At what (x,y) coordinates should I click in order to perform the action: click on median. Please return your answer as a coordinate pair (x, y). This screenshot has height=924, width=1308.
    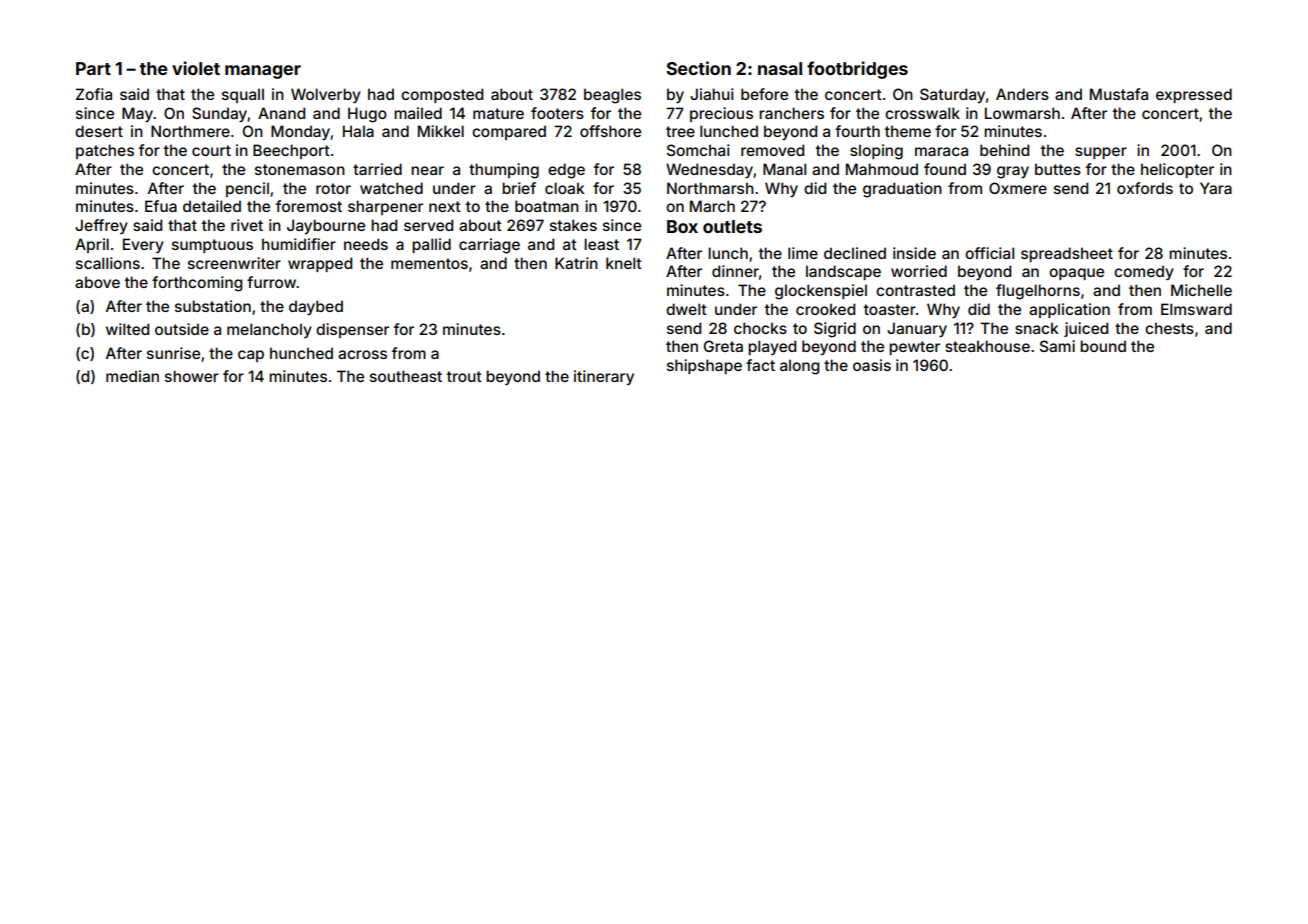
    Looking at the image, I should click on (132, 376).
